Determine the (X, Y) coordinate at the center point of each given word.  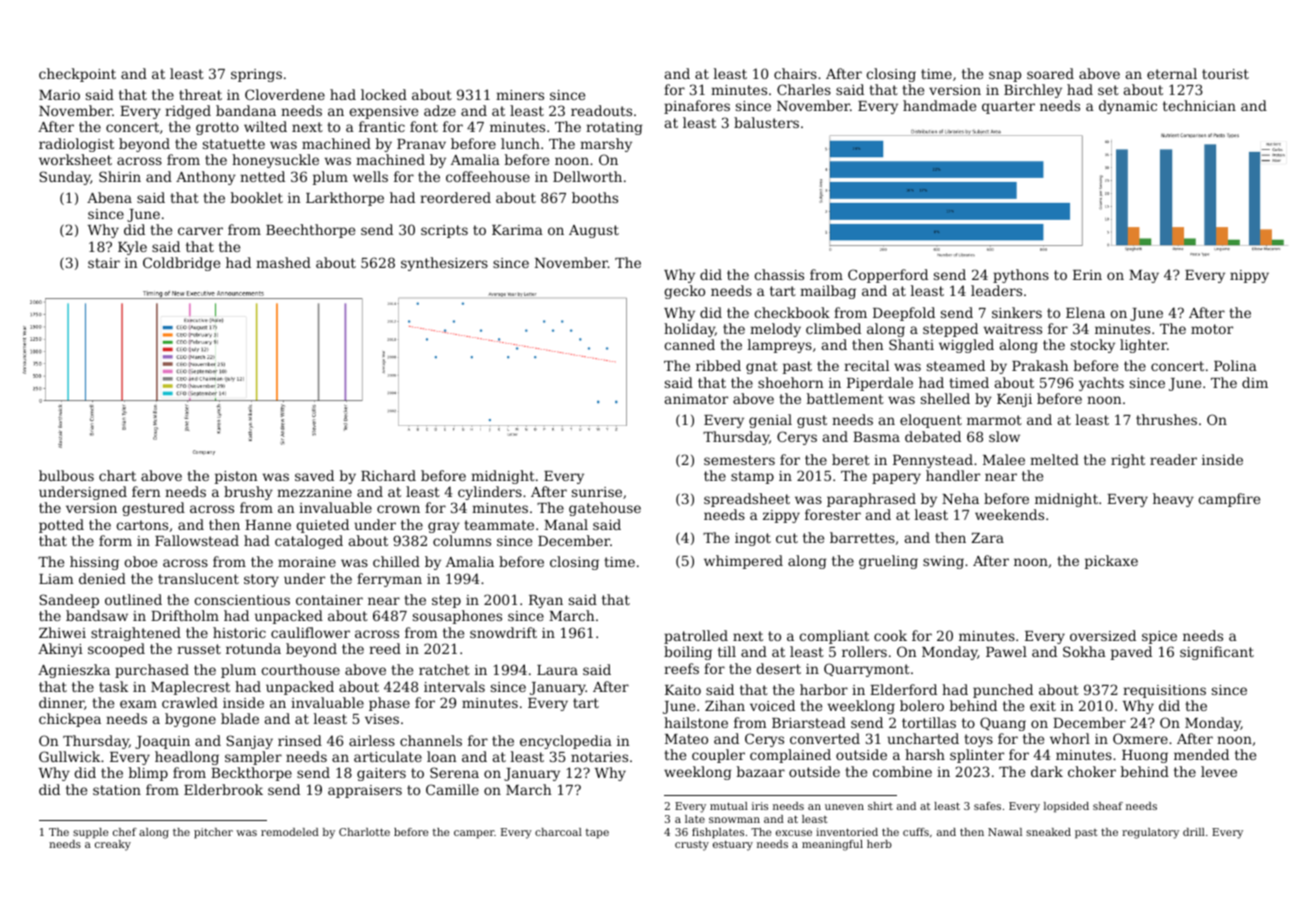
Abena (109, 197)
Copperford (888, 276)
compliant (834, 637)
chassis (779, 274)
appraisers (365, 791)
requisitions (1164, 691)
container (329, 600)
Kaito (683, 690)
